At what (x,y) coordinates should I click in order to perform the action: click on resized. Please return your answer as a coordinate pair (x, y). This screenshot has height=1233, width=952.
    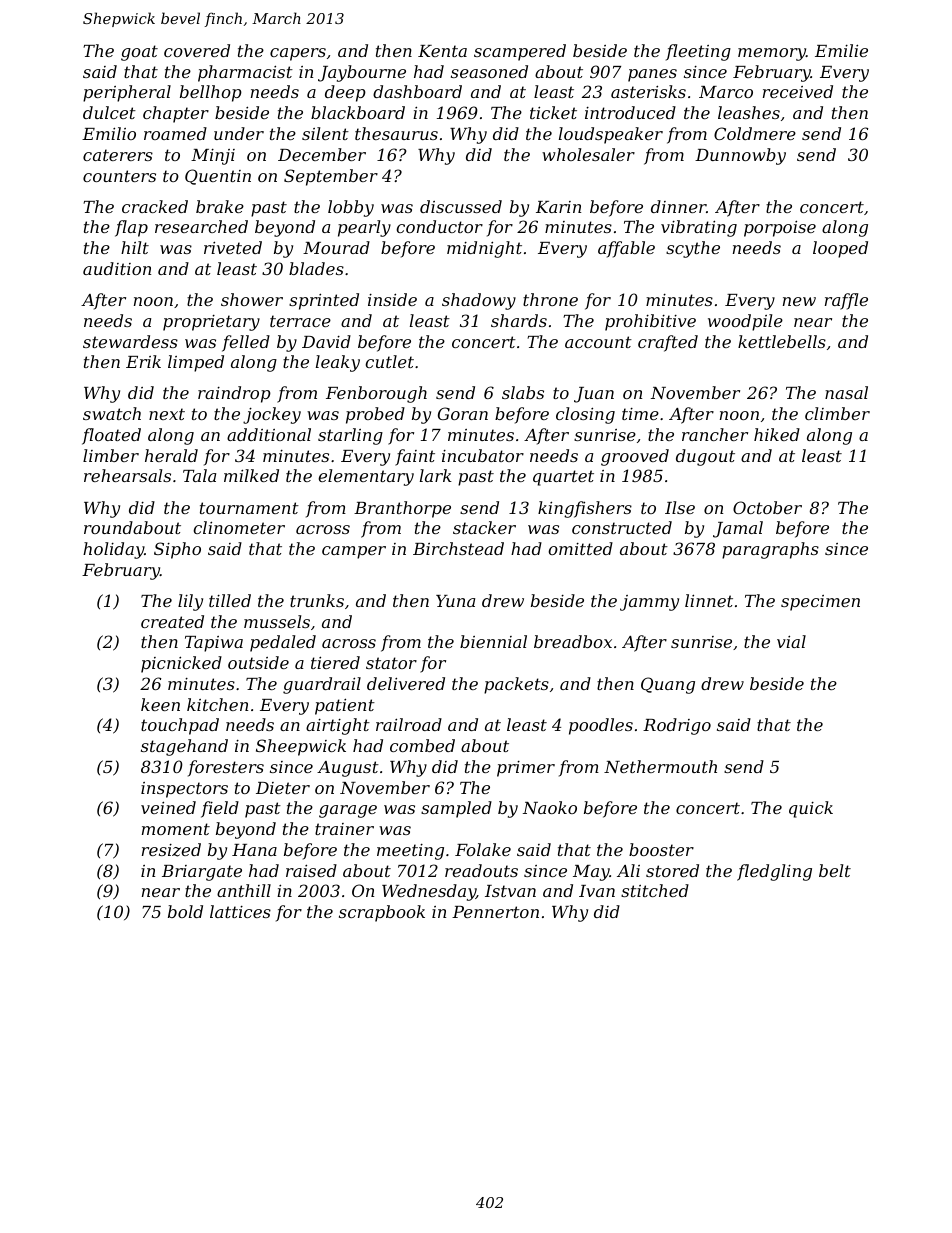
    Looking at the image, I should click on (171, 850).
